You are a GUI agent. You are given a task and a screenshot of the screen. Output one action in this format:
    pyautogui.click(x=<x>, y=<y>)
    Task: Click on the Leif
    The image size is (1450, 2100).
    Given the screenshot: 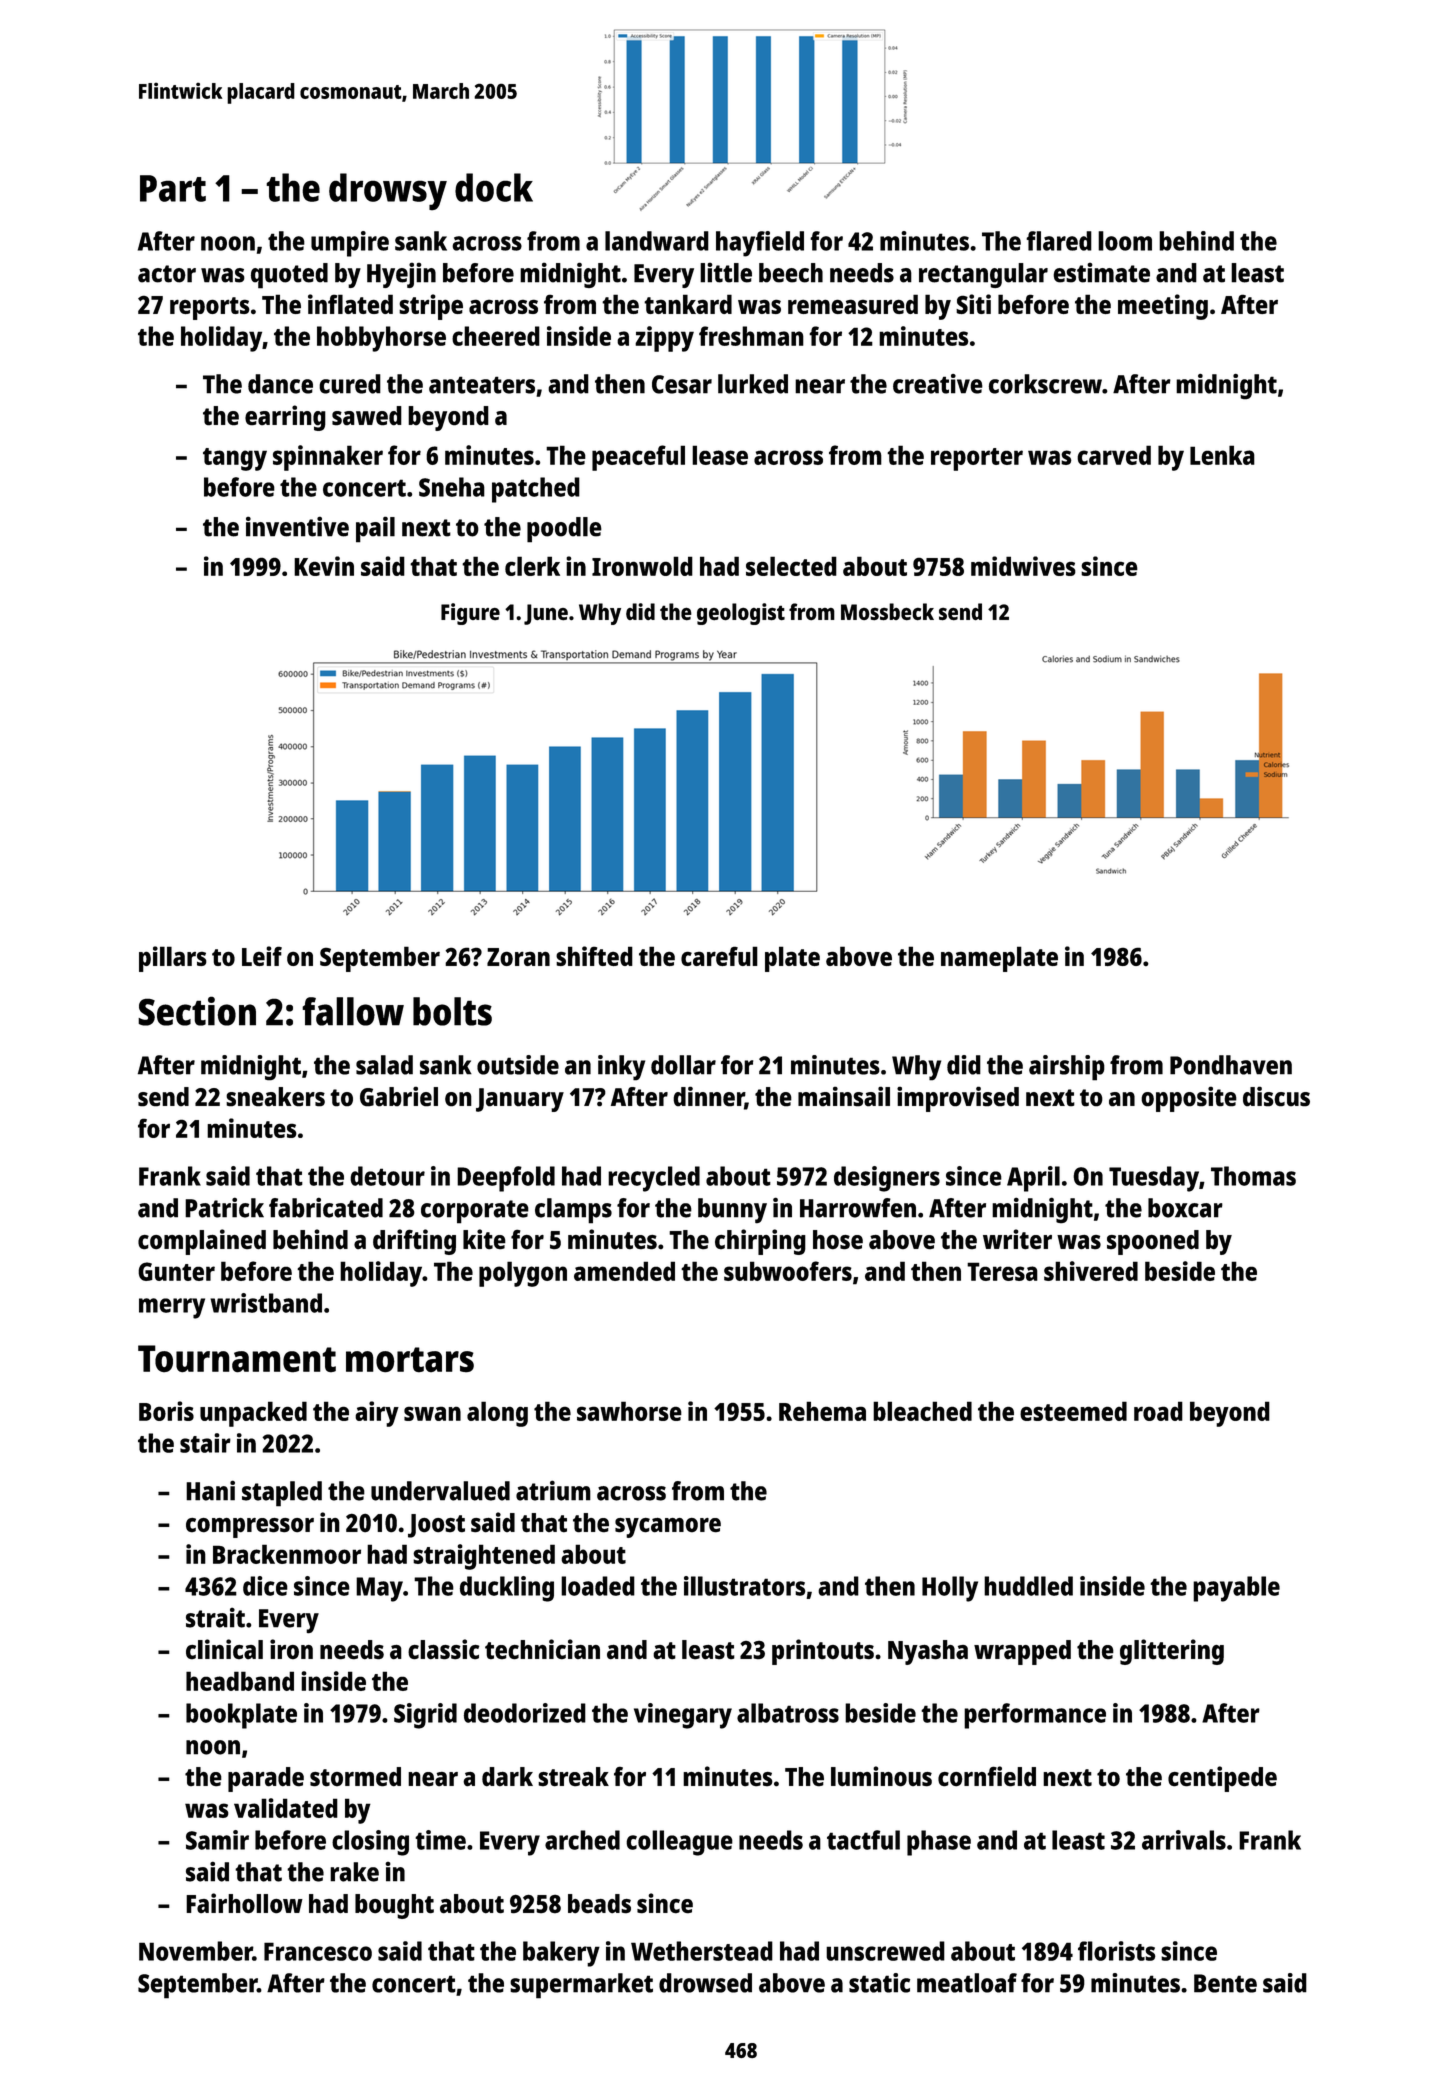 What is the action you would take?
    pyautogui.click(x=262, y=956)
